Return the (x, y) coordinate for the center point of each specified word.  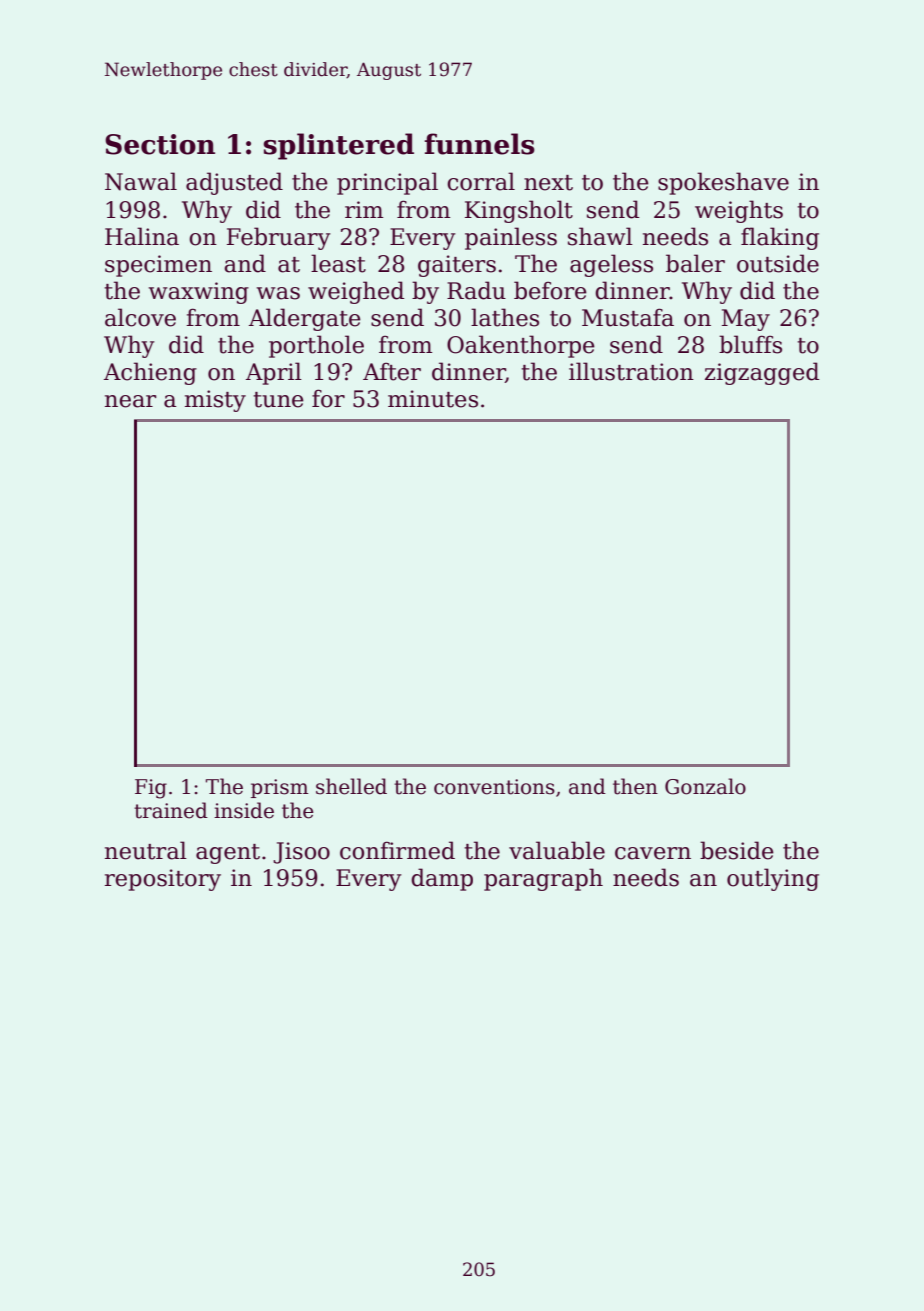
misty (215, 401)
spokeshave (723, 183)
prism (280, 788)
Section (160, 144)
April (274, 373)
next (548, 183)
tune (278, 400)
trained (171, 810)
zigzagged (762, 373)
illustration (631, 371)
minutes (433, 399)
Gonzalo (705, 786)
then (635, 786)
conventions (494, 787)
